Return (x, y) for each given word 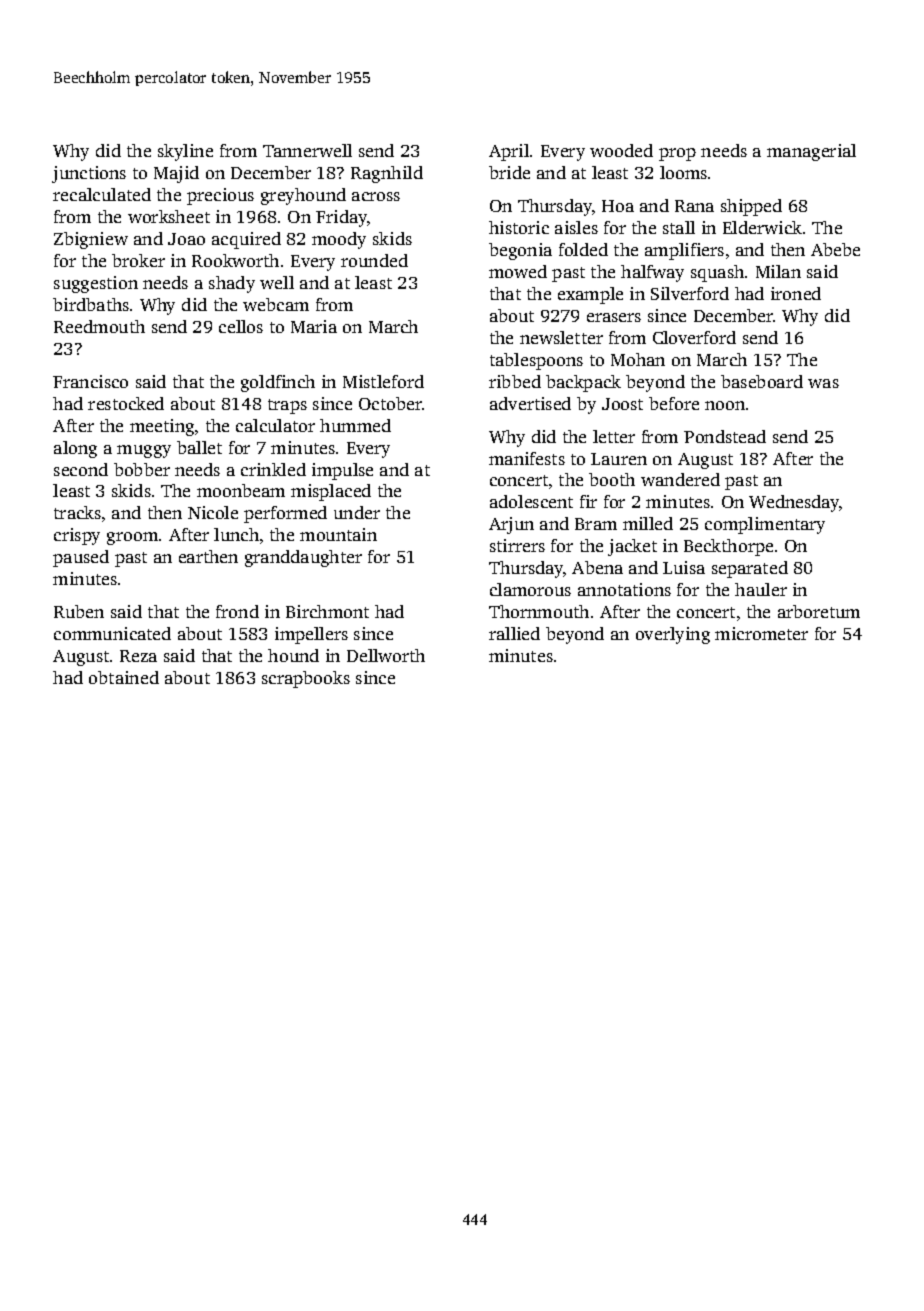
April (509, 152)
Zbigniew (91, 240)
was (823, 383)
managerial (811, 152)
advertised (530, 403)
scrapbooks (306, 679)
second (81, 469)
